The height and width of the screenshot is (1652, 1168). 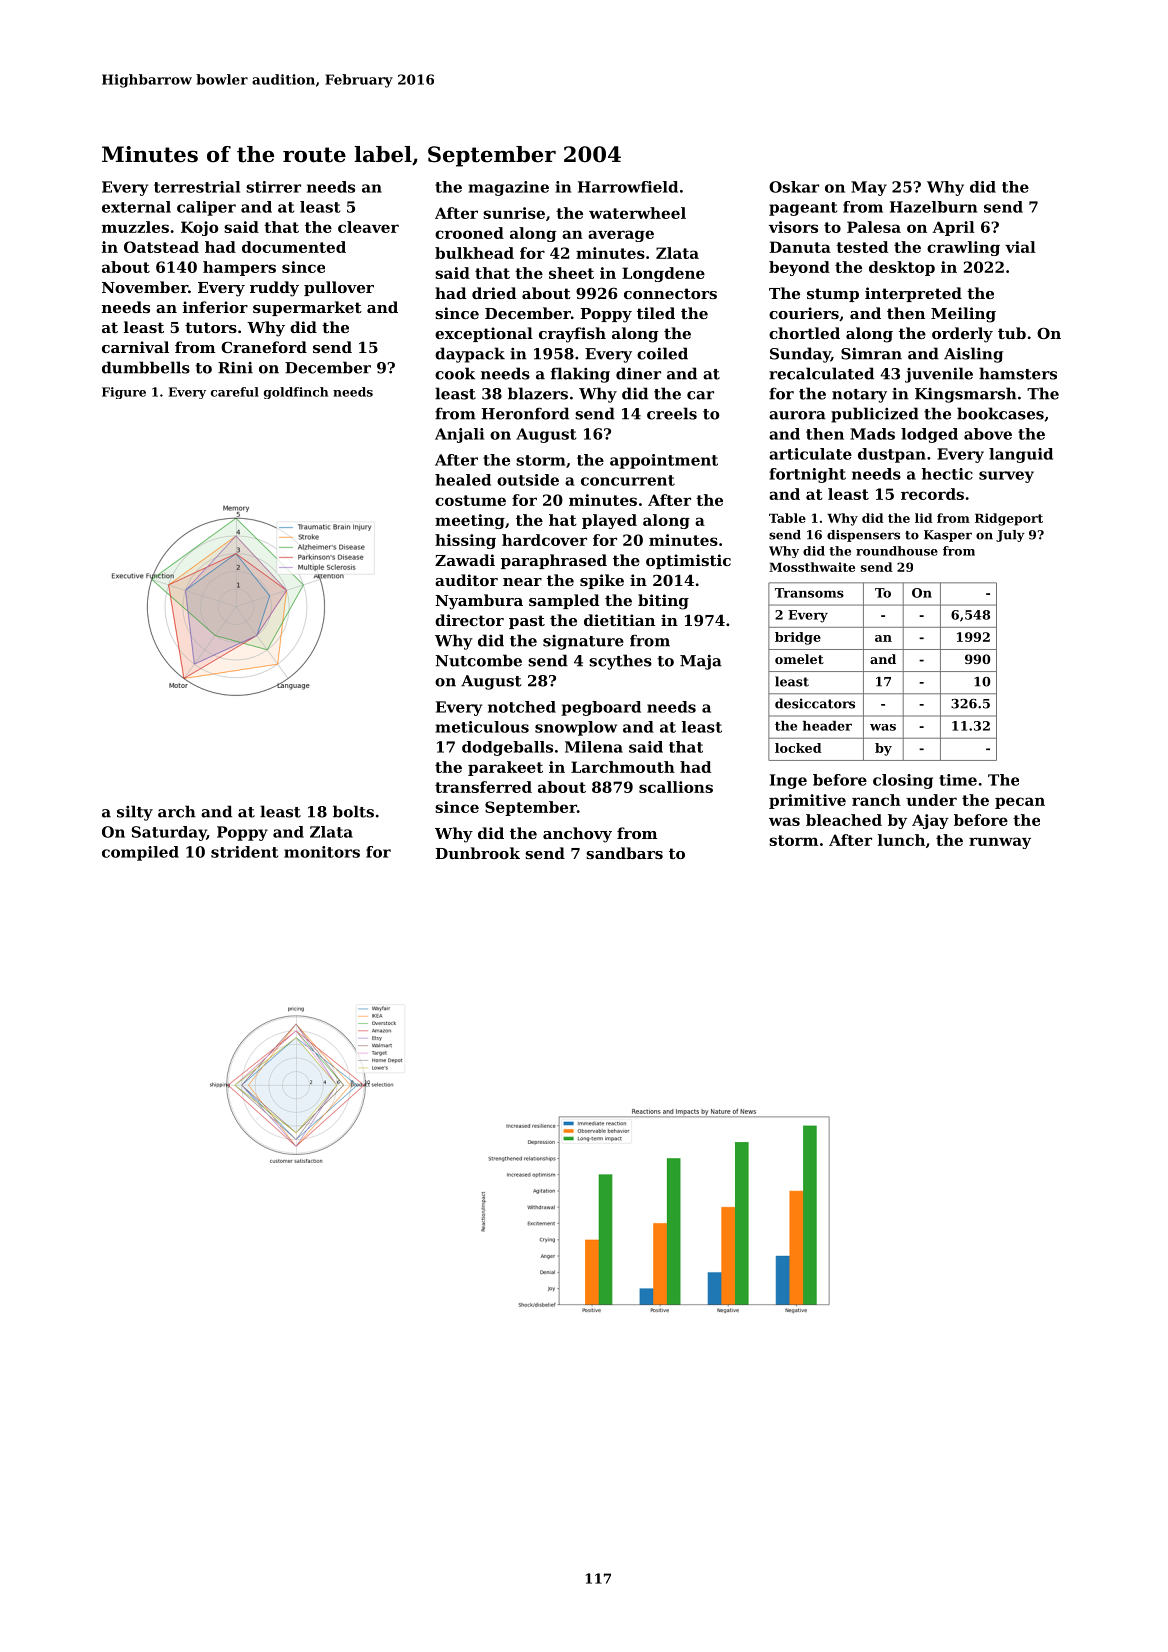 I want to click on primitive, so click(x=807, y=801).
